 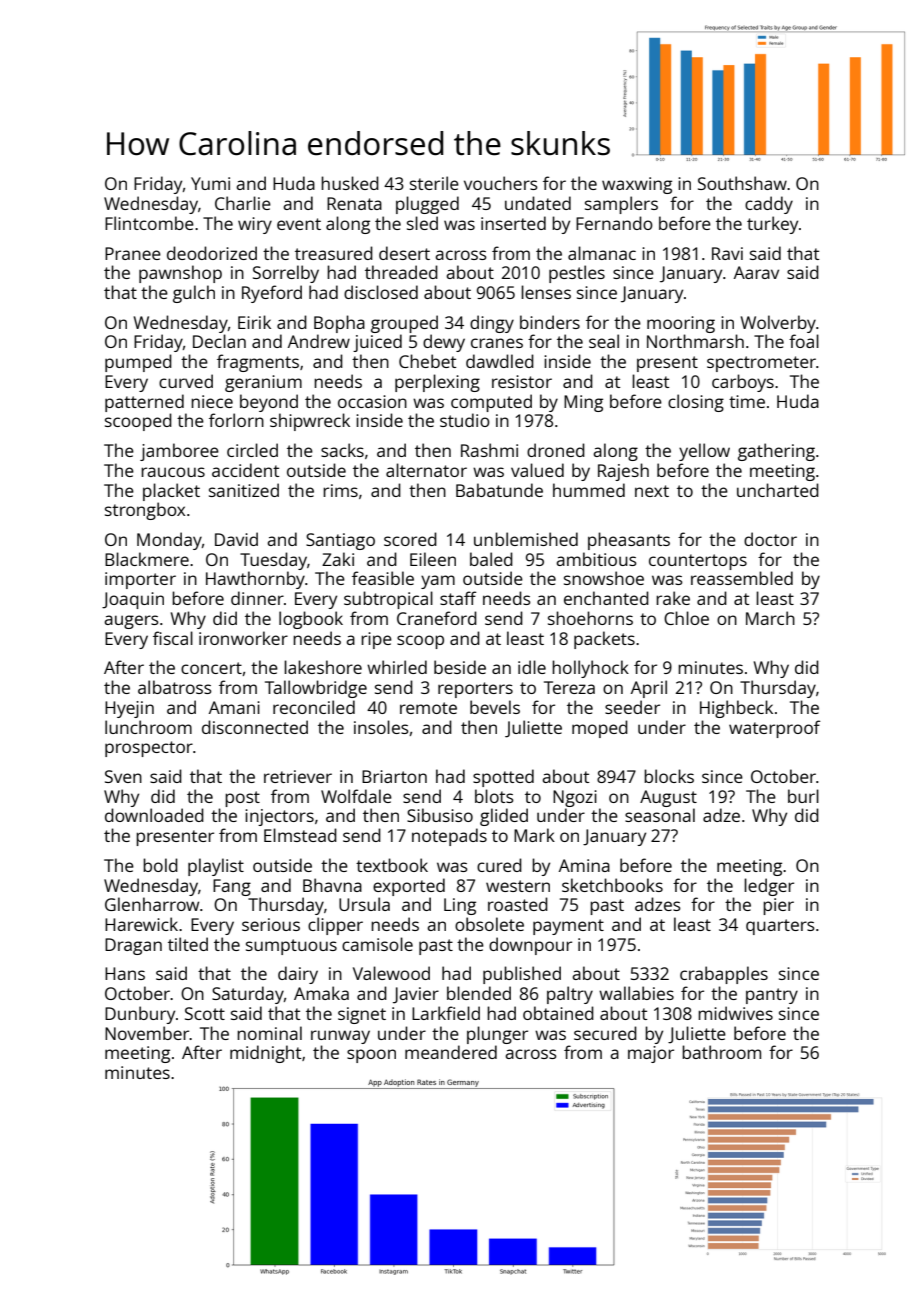 I want to click on waxwing, so click(x=637, y=185).
